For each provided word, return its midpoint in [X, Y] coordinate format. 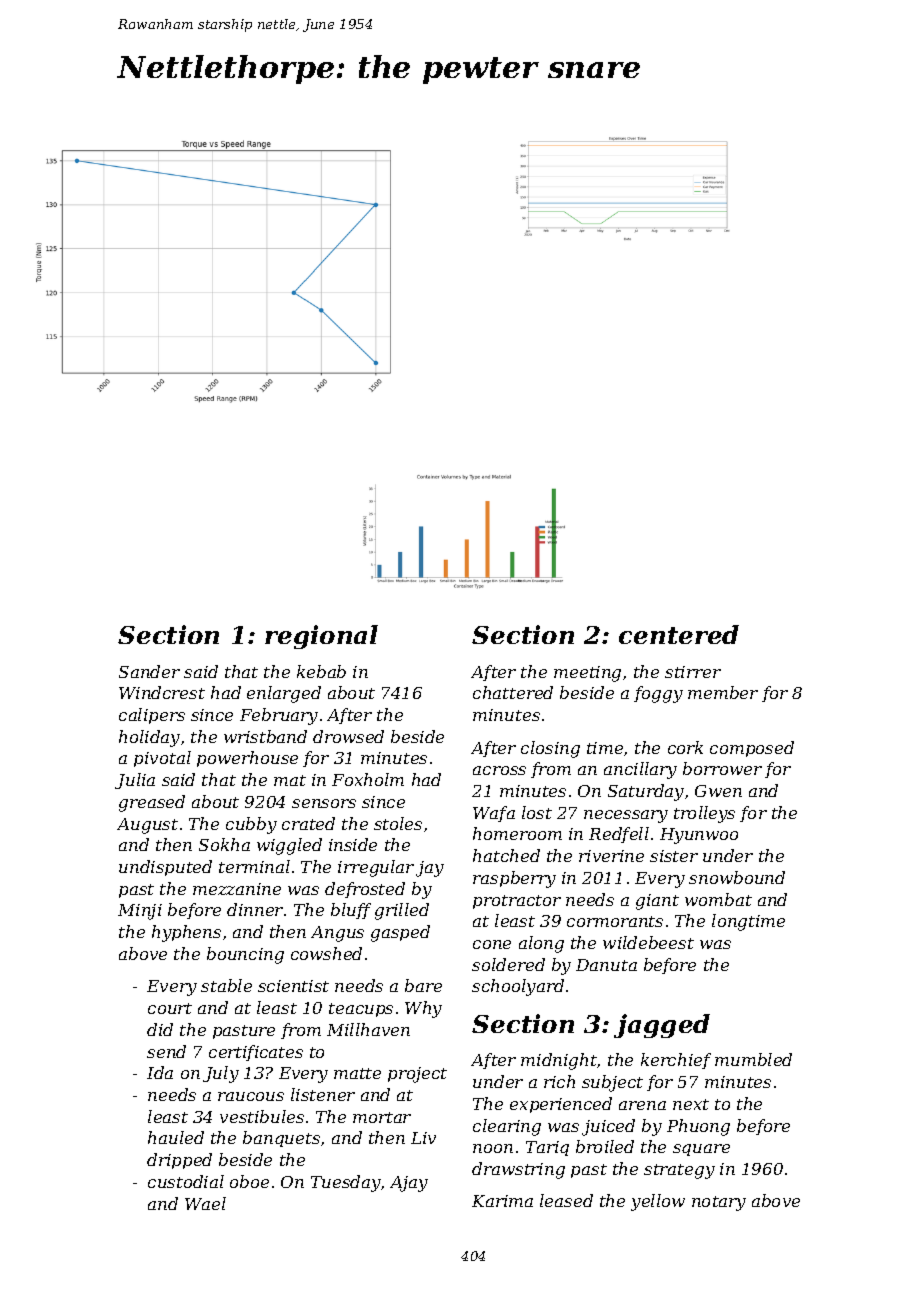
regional [321, 637]
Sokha [224, 844]
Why [423, 1009]
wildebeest [648, 942]
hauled [176, 1137]
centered [679, 634]
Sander [149, 671]
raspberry [514, 879]
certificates [256, 1053]
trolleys [704, 814]
